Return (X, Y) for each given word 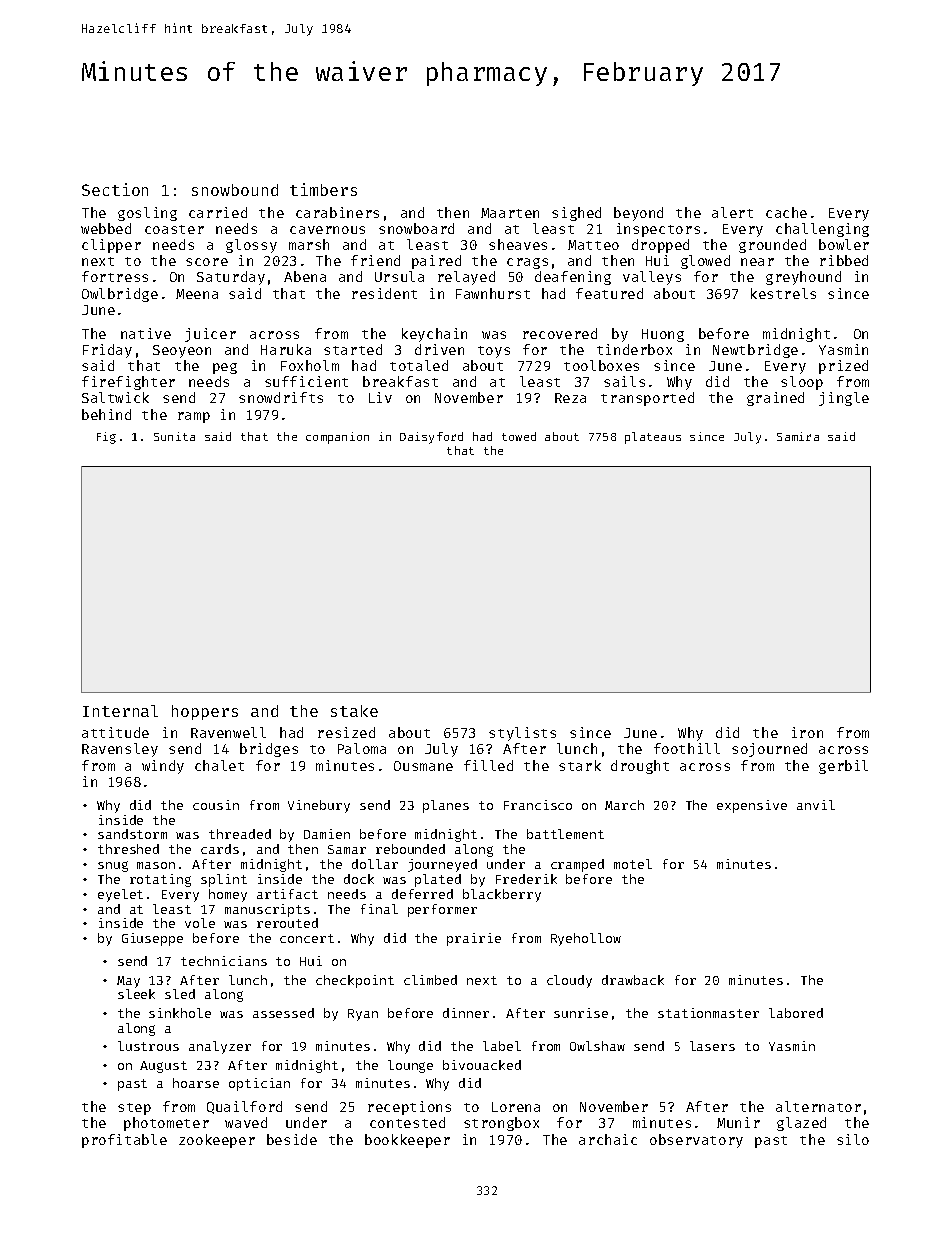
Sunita (174, 436)
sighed (576, 214)
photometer (166, 1124)
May (128, 982)
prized (843, 367)
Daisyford (431, 438)
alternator (818, 1106)
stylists (522, 734)
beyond (638, 214)
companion (337, 438)
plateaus (653, 438)
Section (115, 189)
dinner (466, 1013)
